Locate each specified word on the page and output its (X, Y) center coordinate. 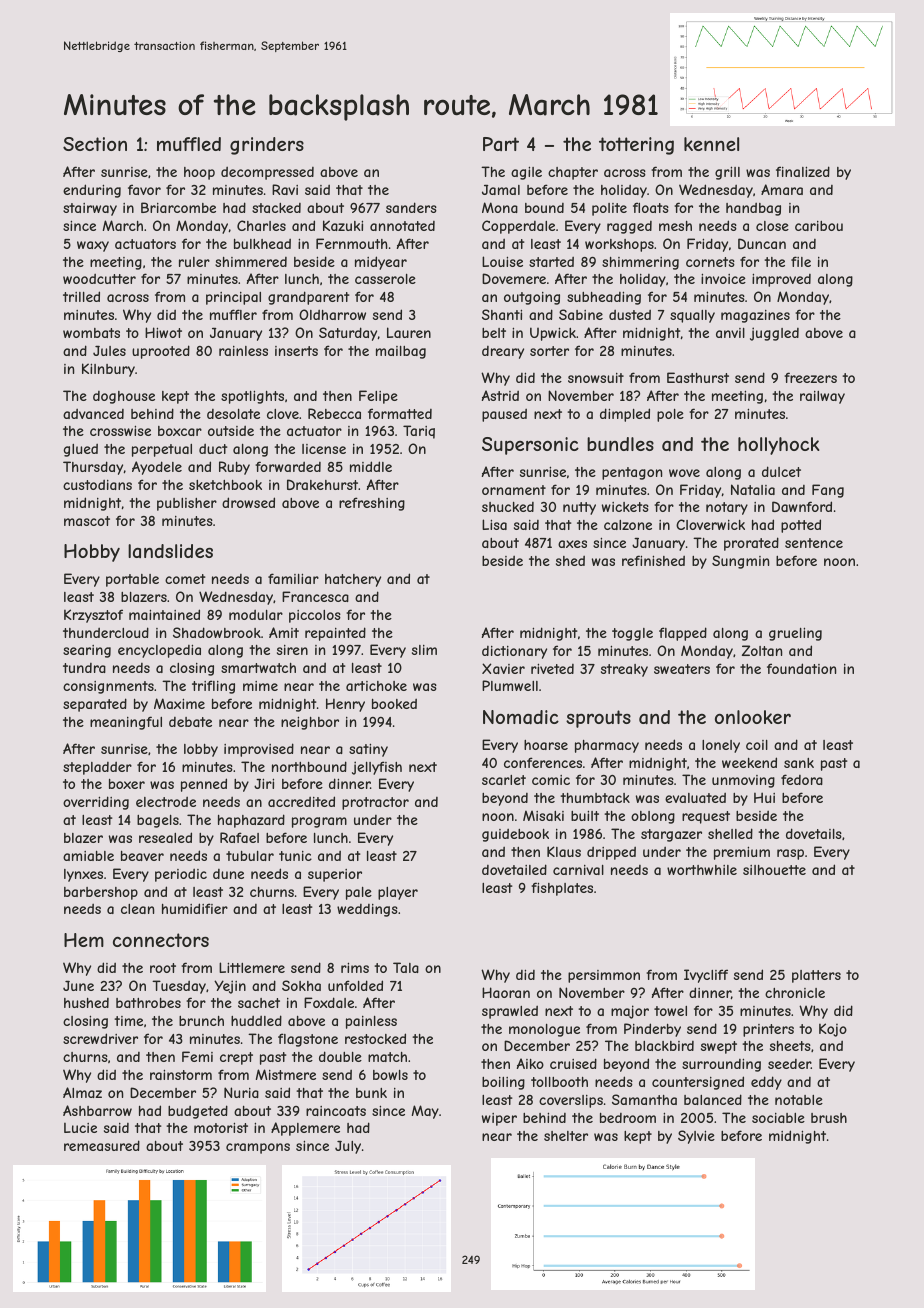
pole (670, 415)
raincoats (336, 1111)
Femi (197, 1056)
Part (501, 144)
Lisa (494, 524)
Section (95, 144)
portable (132, 580)
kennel (711, 144)
